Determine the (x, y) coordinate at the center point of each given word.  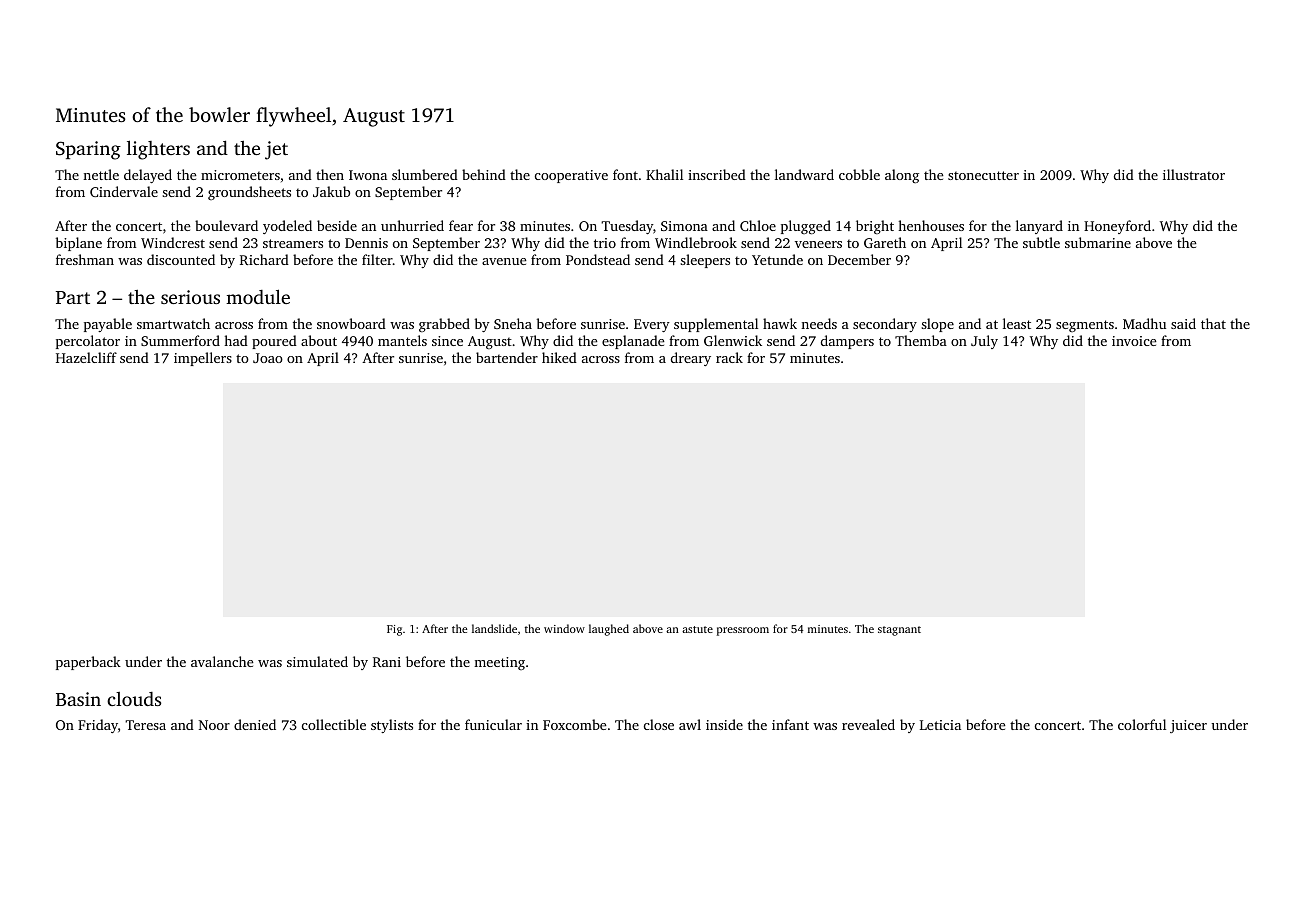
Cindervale (124, 191)
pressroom (743, 631)
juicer (1188, 726)
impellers (203, 359)
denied (255, 724)
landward (804, 174)
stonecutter (983, 175)
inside (724, 724)
